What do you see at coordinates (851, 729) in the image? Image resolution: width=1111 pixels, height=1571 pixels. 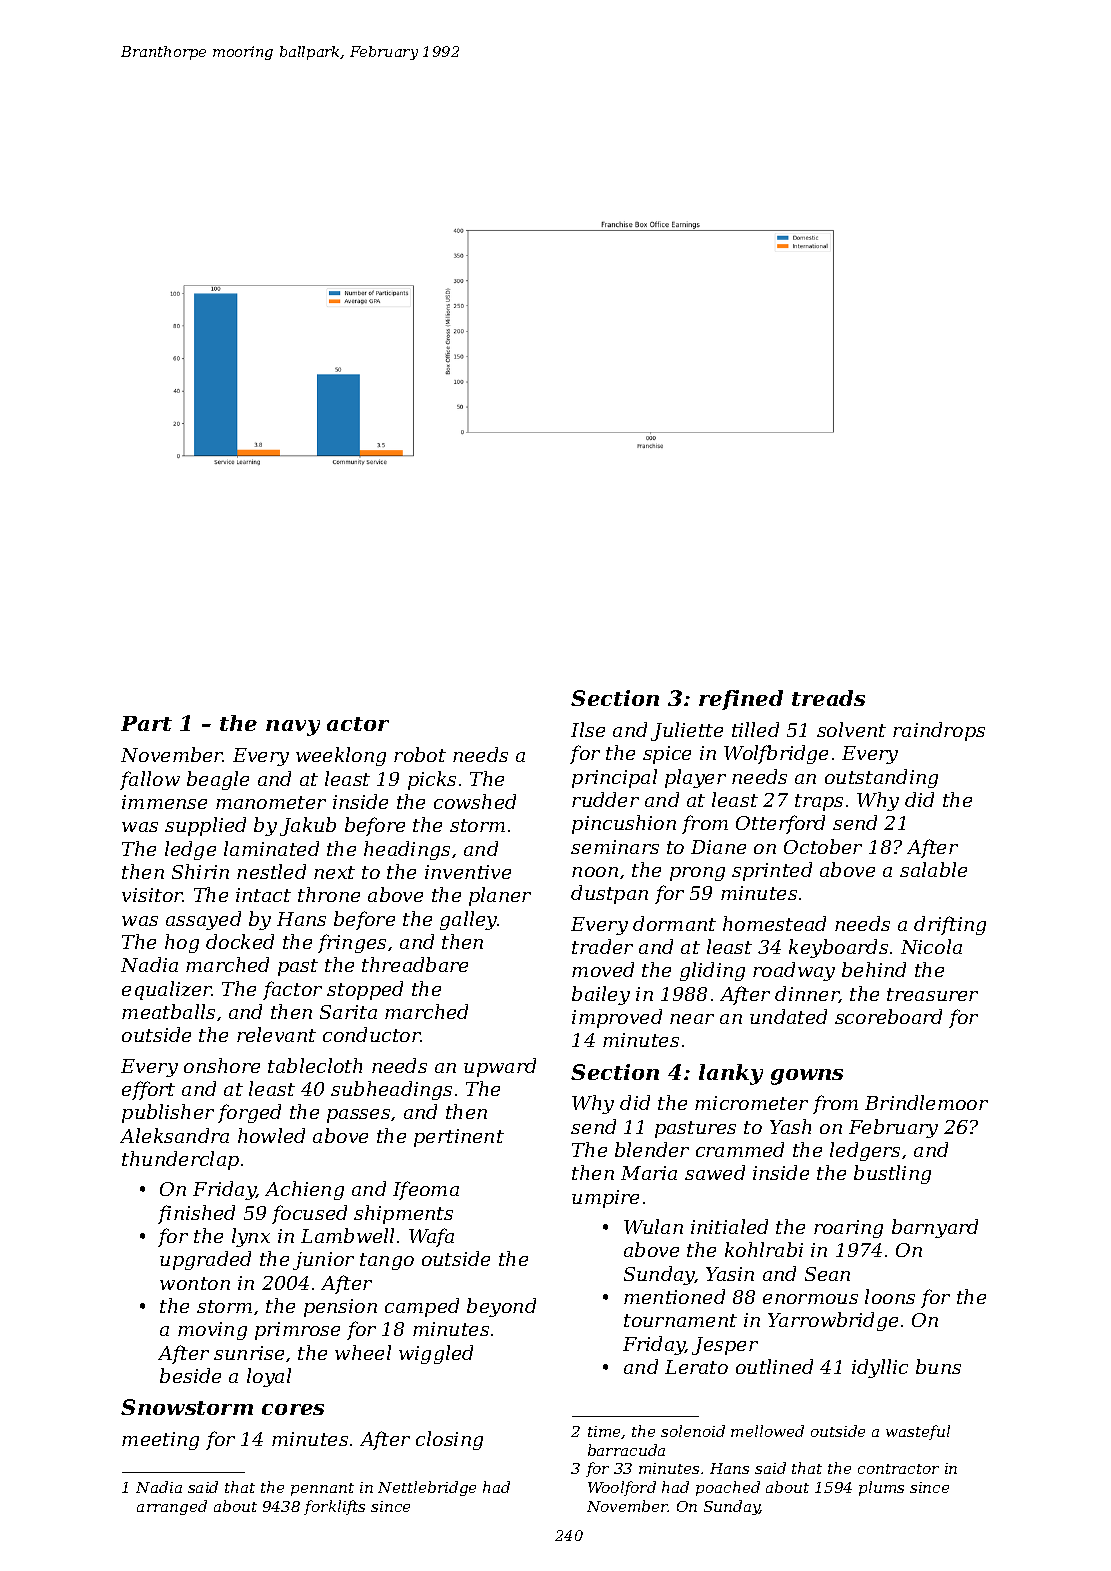 I see `solvent` at bounding box center [851, 729].
